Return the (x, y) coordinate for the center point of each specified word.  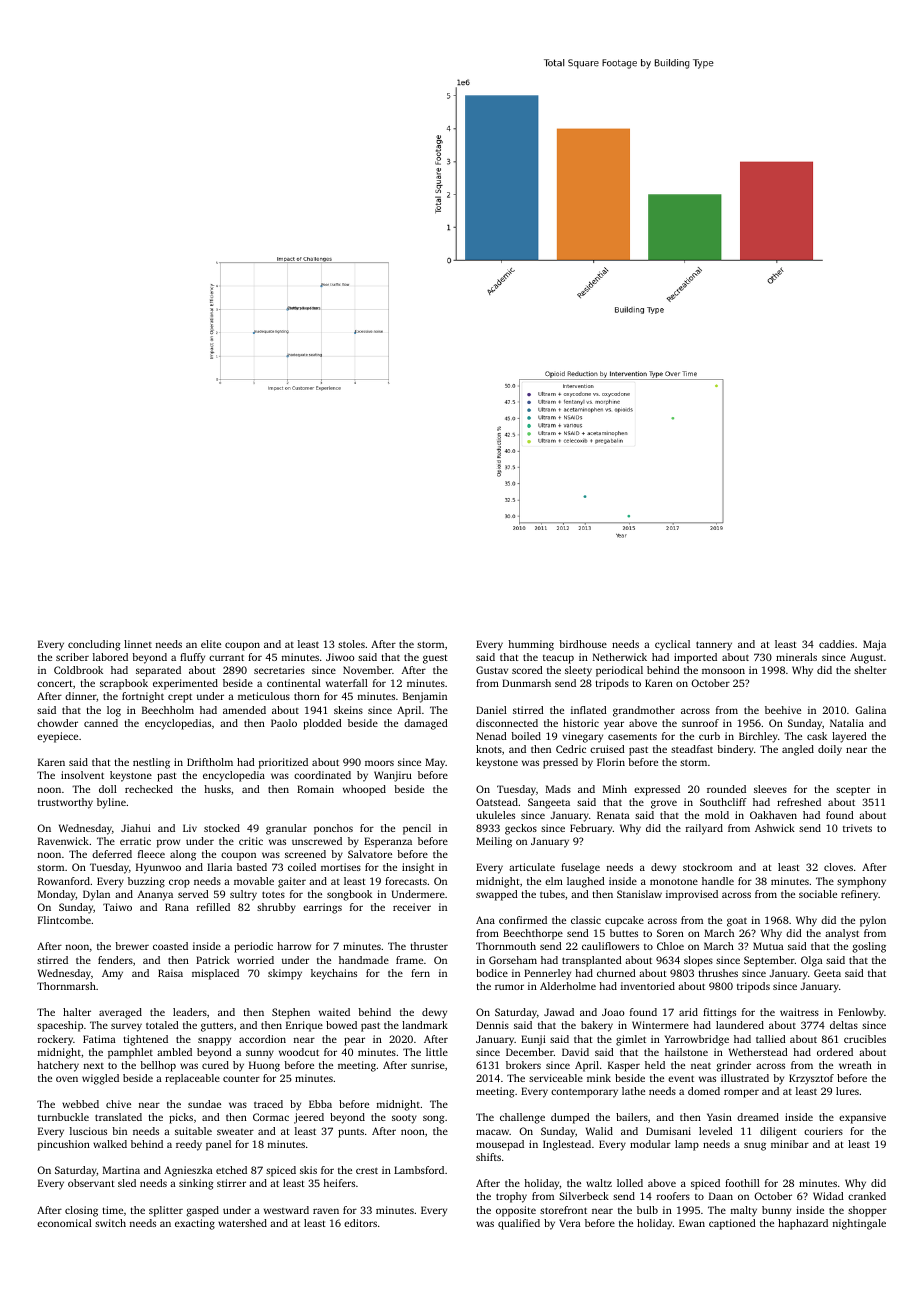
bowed (341, 1025)
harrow (294, 946)
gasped (202, 1211)
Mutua (768, 946)
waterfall (347, 683)
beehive (783, 710)
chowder (57, 723)
